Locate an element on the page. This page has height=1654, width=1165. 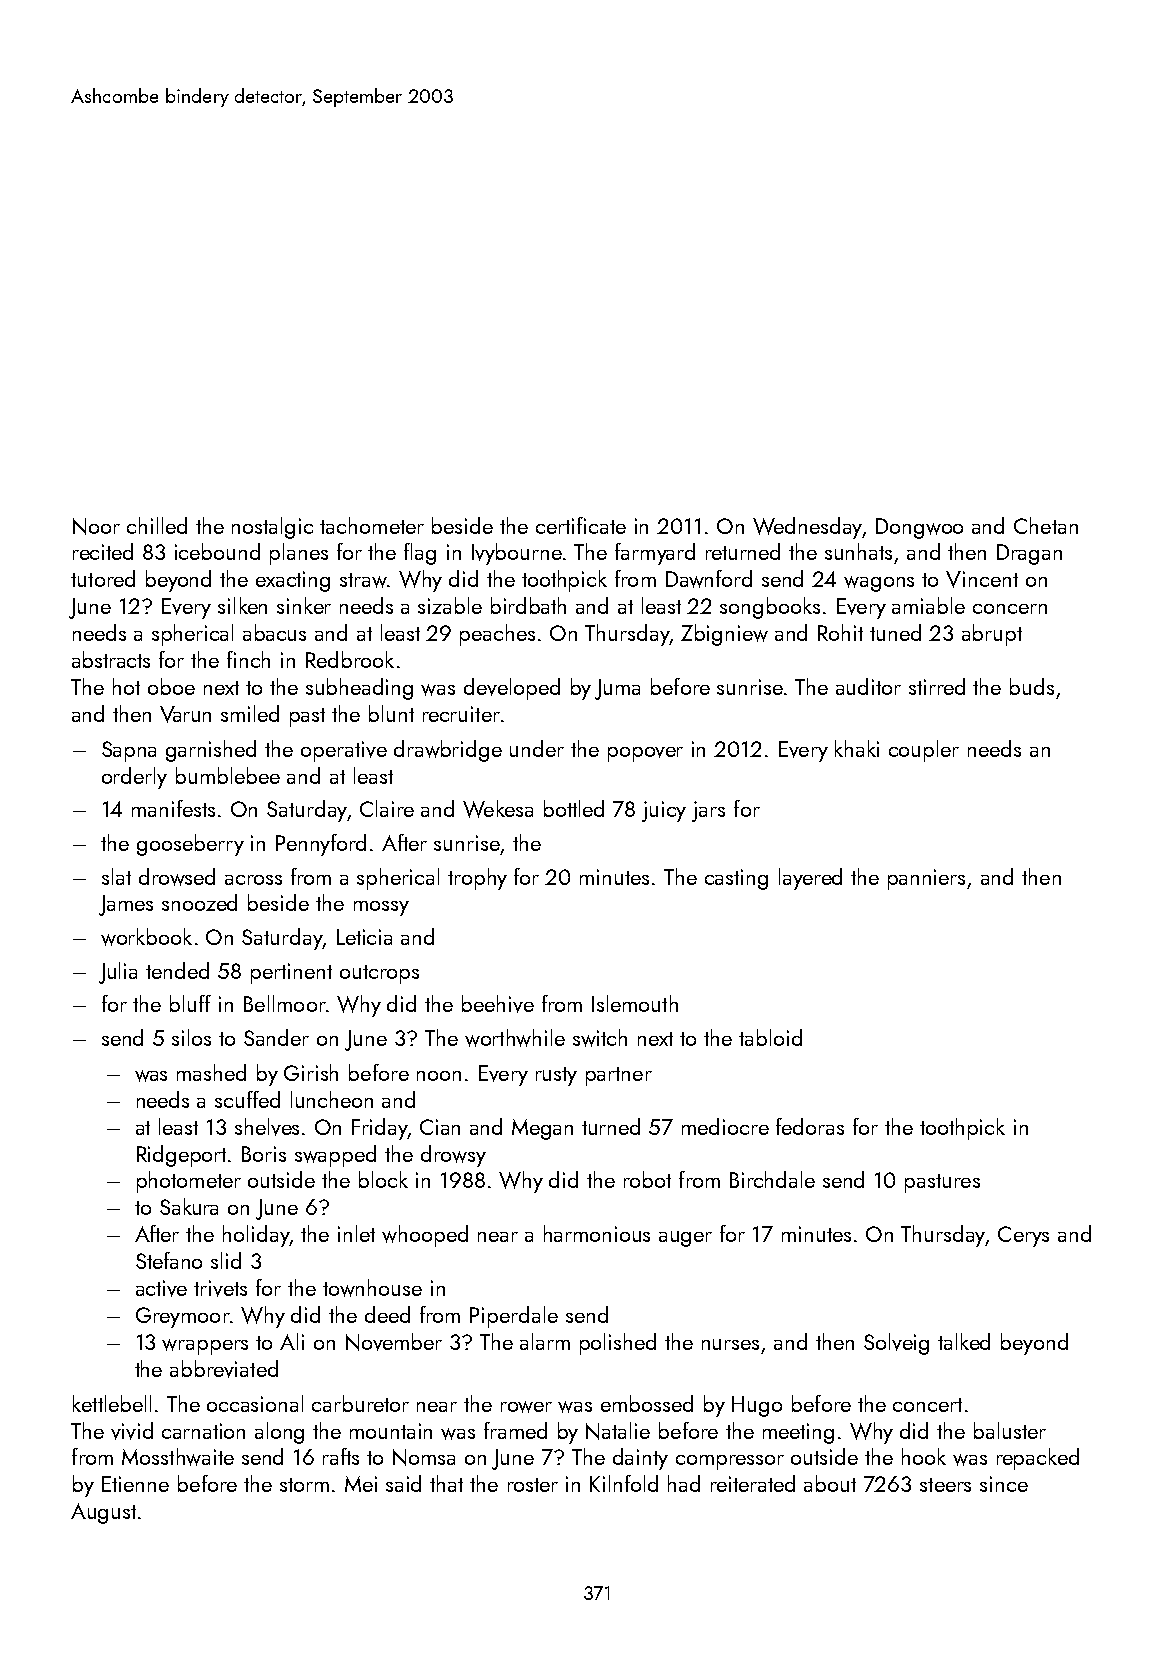
mossy is located at coordinates (381, 908).
